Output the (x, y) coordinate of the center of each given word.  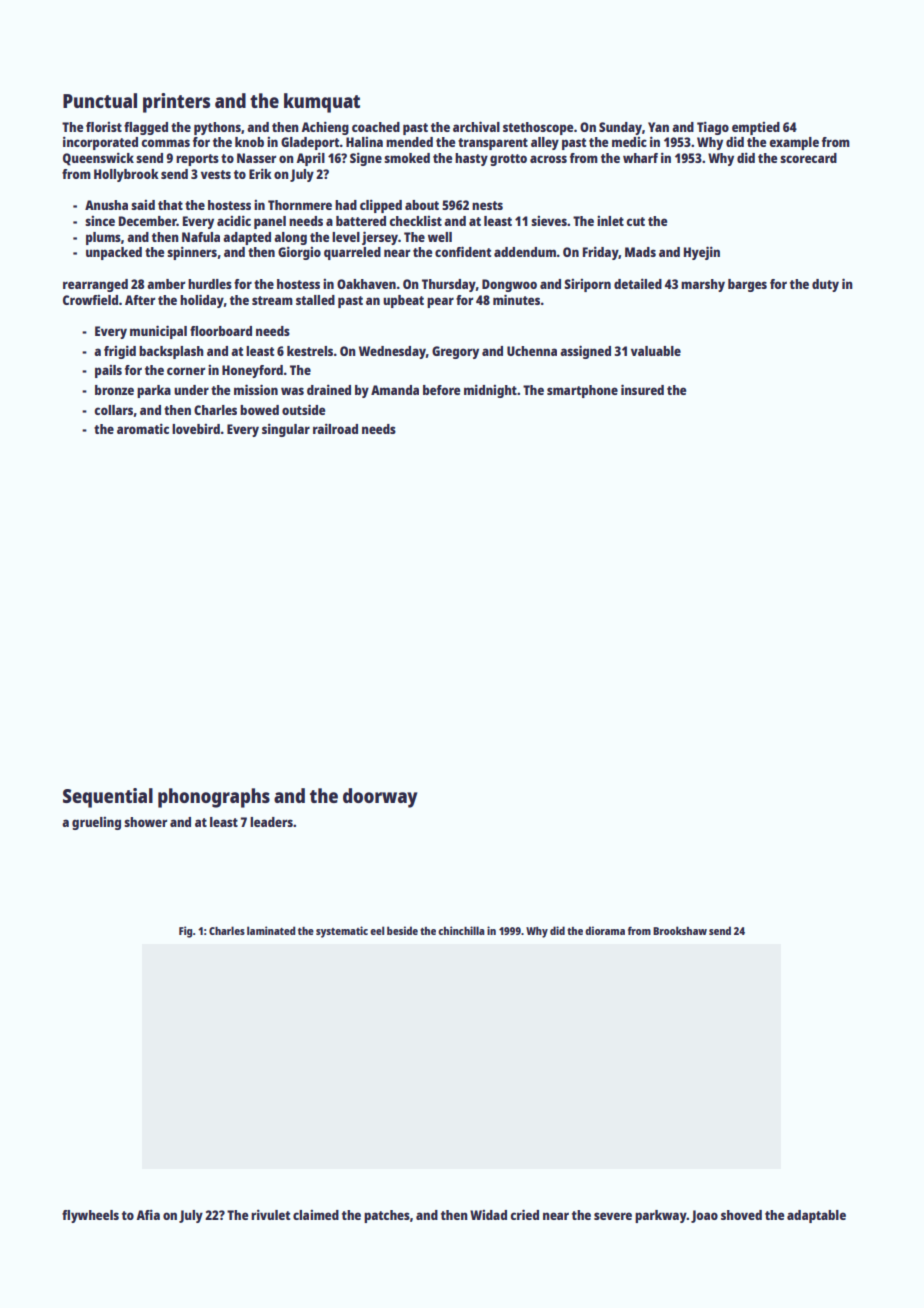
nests (487, 205)
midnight (490, 391)
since (100, 221)
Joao (704, 1216)
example (794, 143)
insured (642, 389)
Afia (148, 1214)
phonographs (214, 798)
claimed (316, 1215)
